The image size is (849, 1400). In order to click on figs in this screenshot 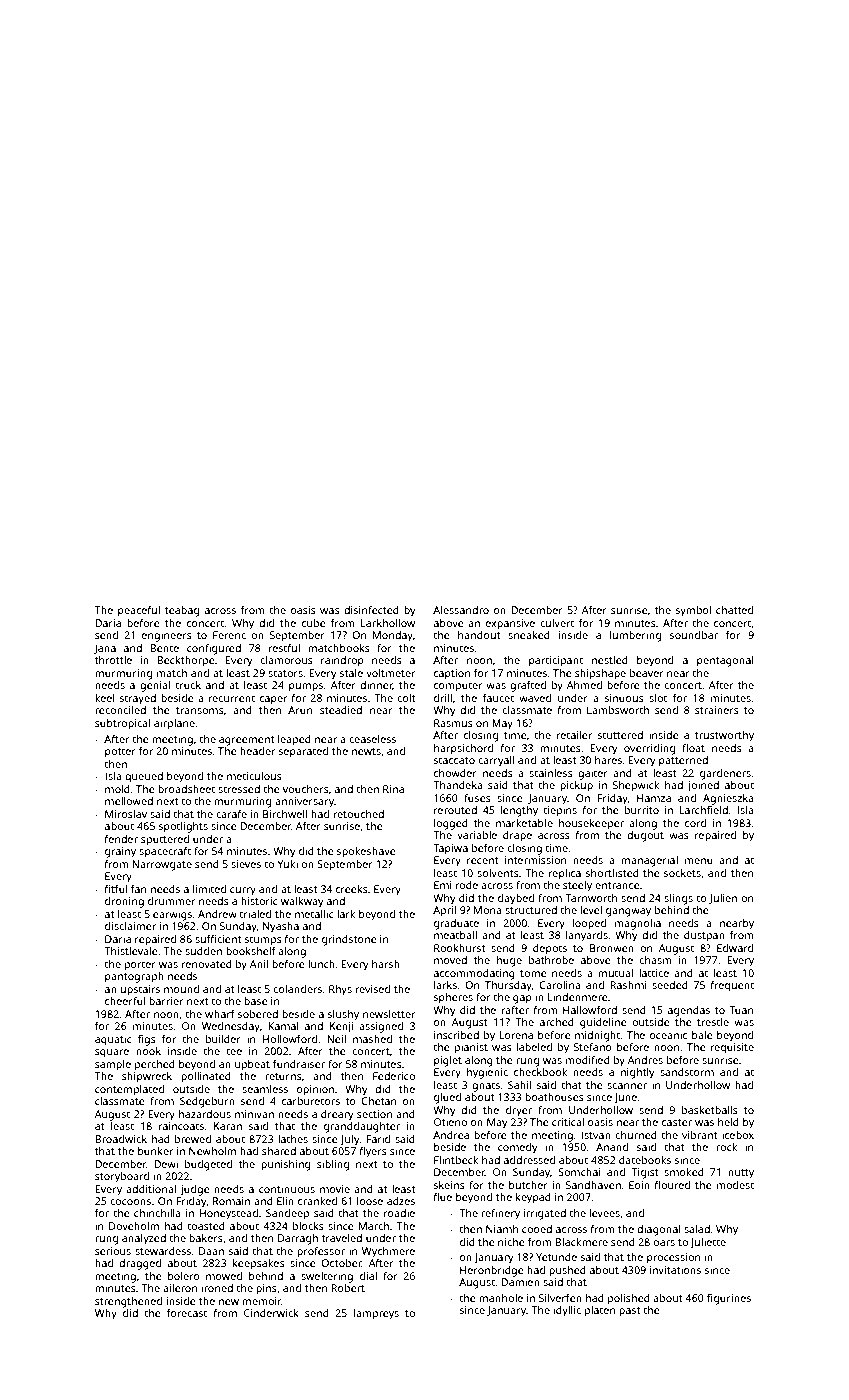, I will do `click(147, 1040)`.
